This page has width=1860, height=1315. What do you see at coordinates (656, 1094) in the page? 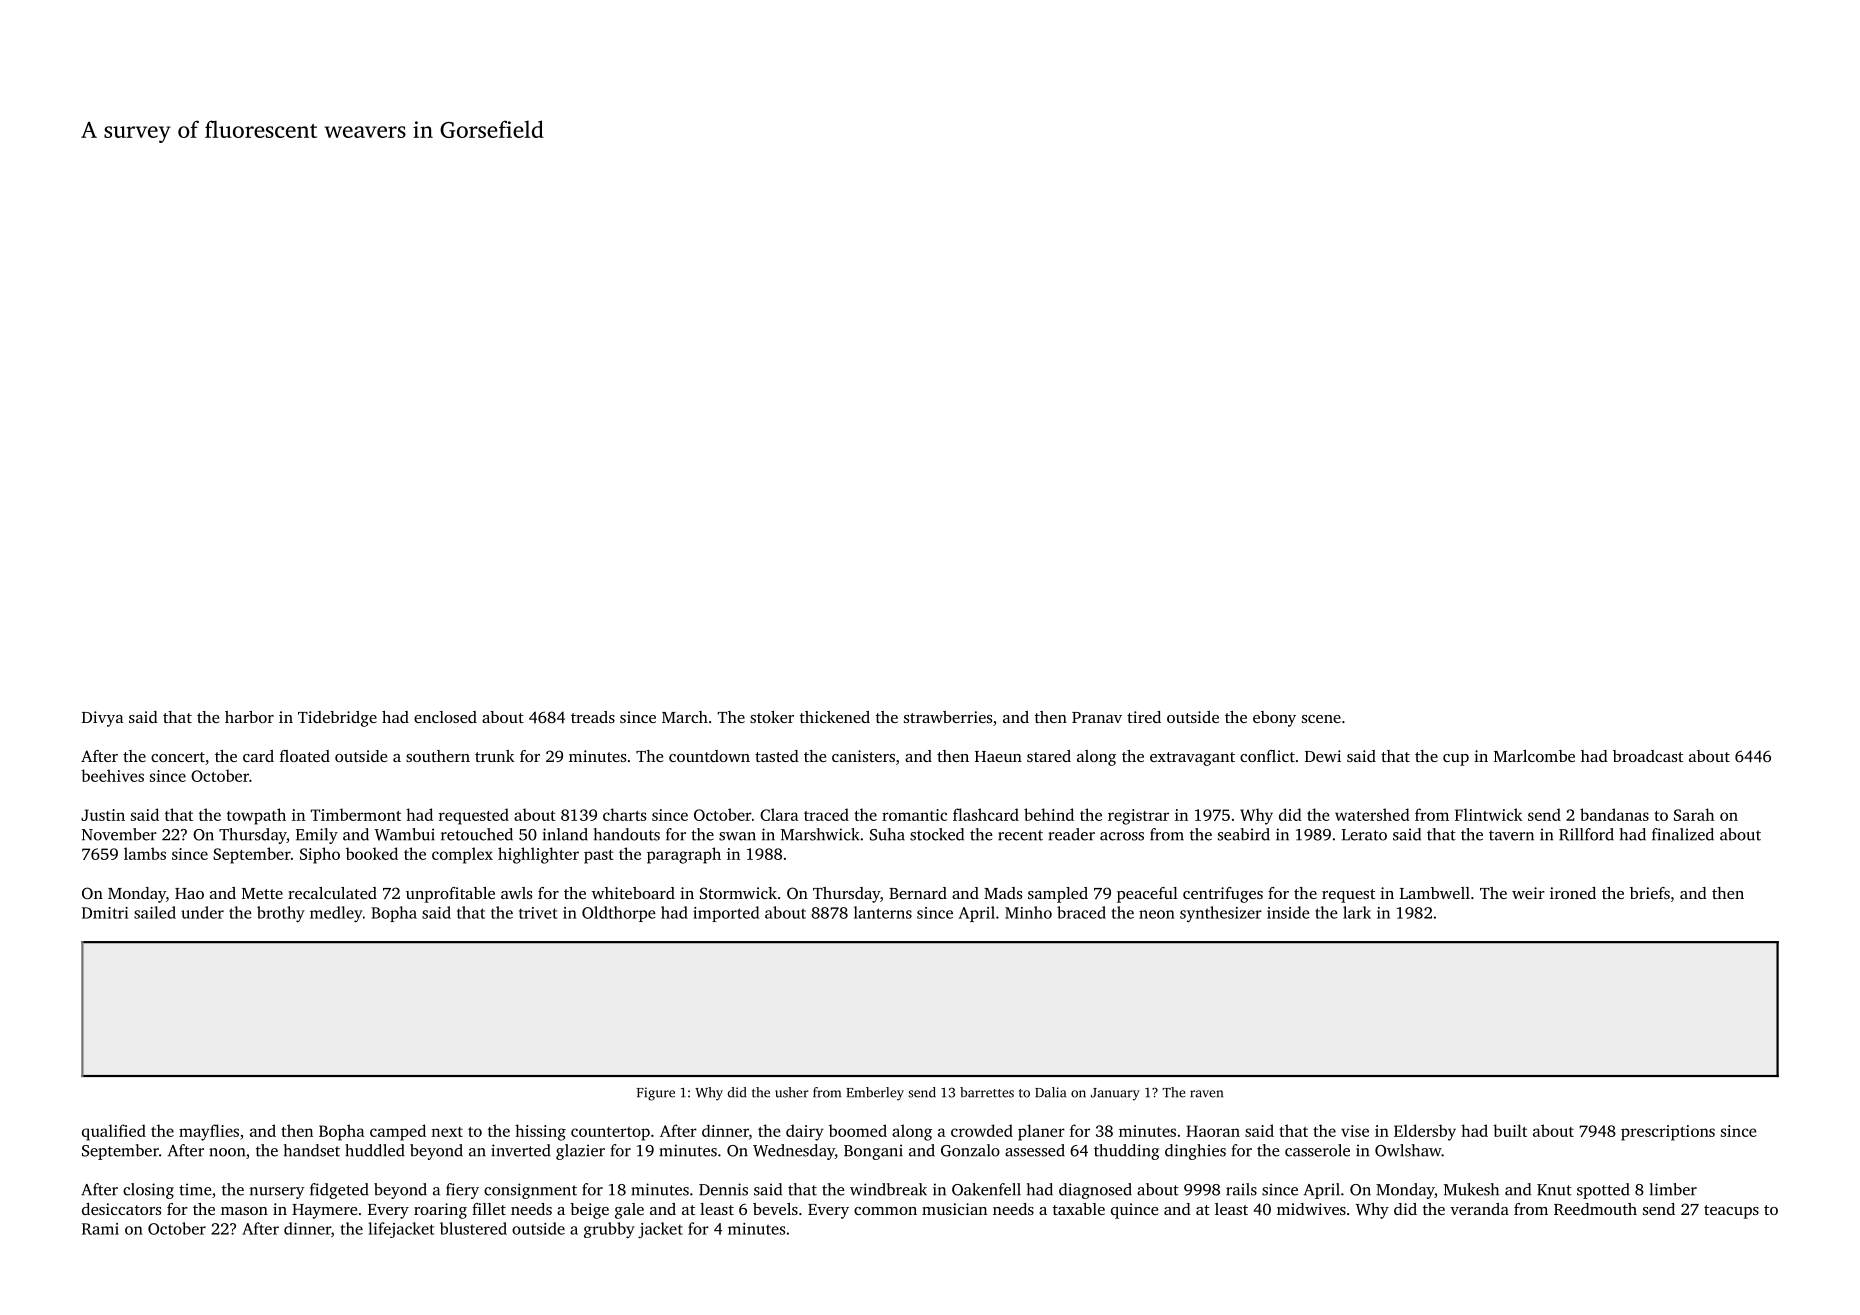
I see `Figure` at bounding box center [656, 1094].
